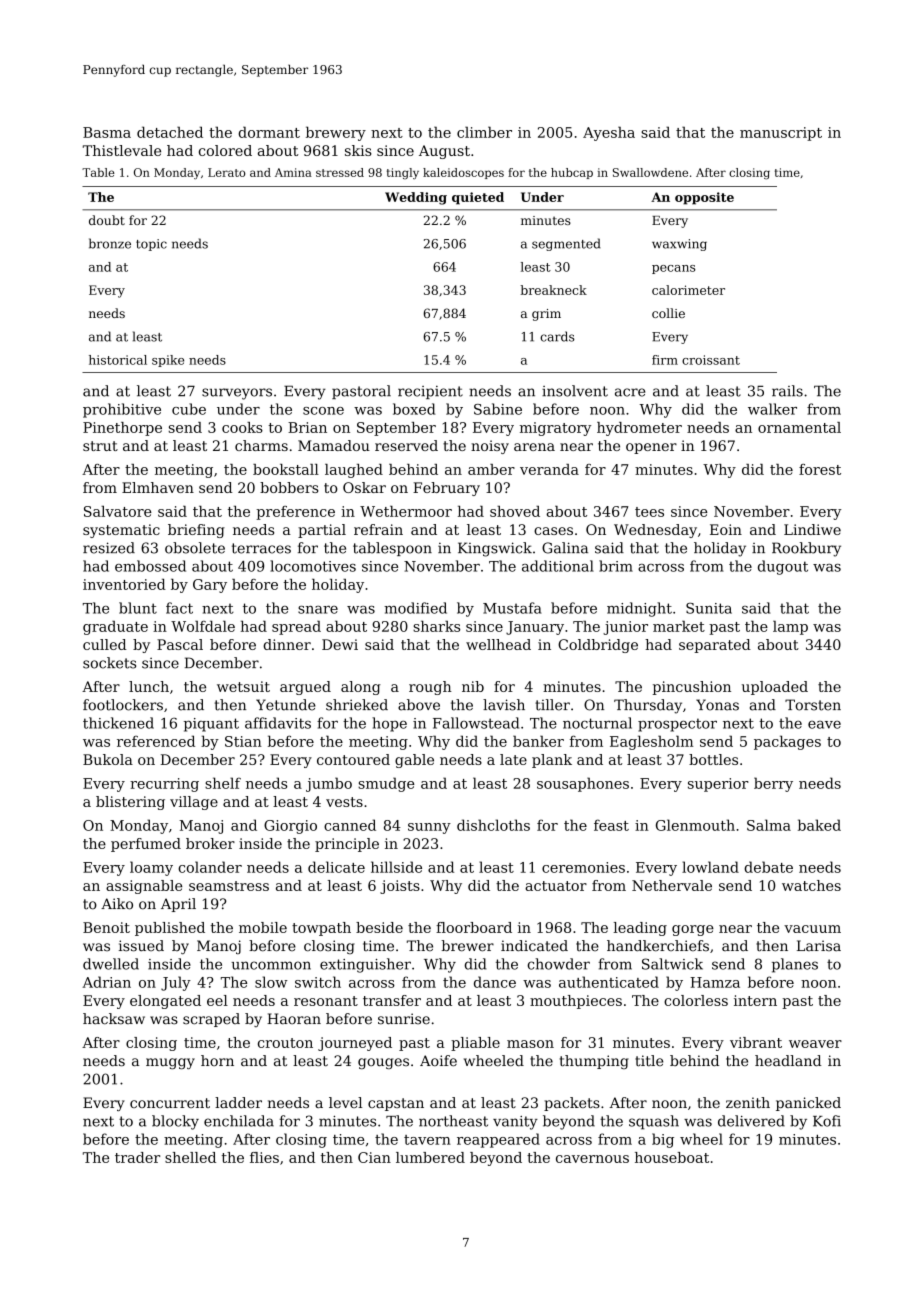 This image has width=924, height=1308. I want to click on croissant, so click(711, 360).
